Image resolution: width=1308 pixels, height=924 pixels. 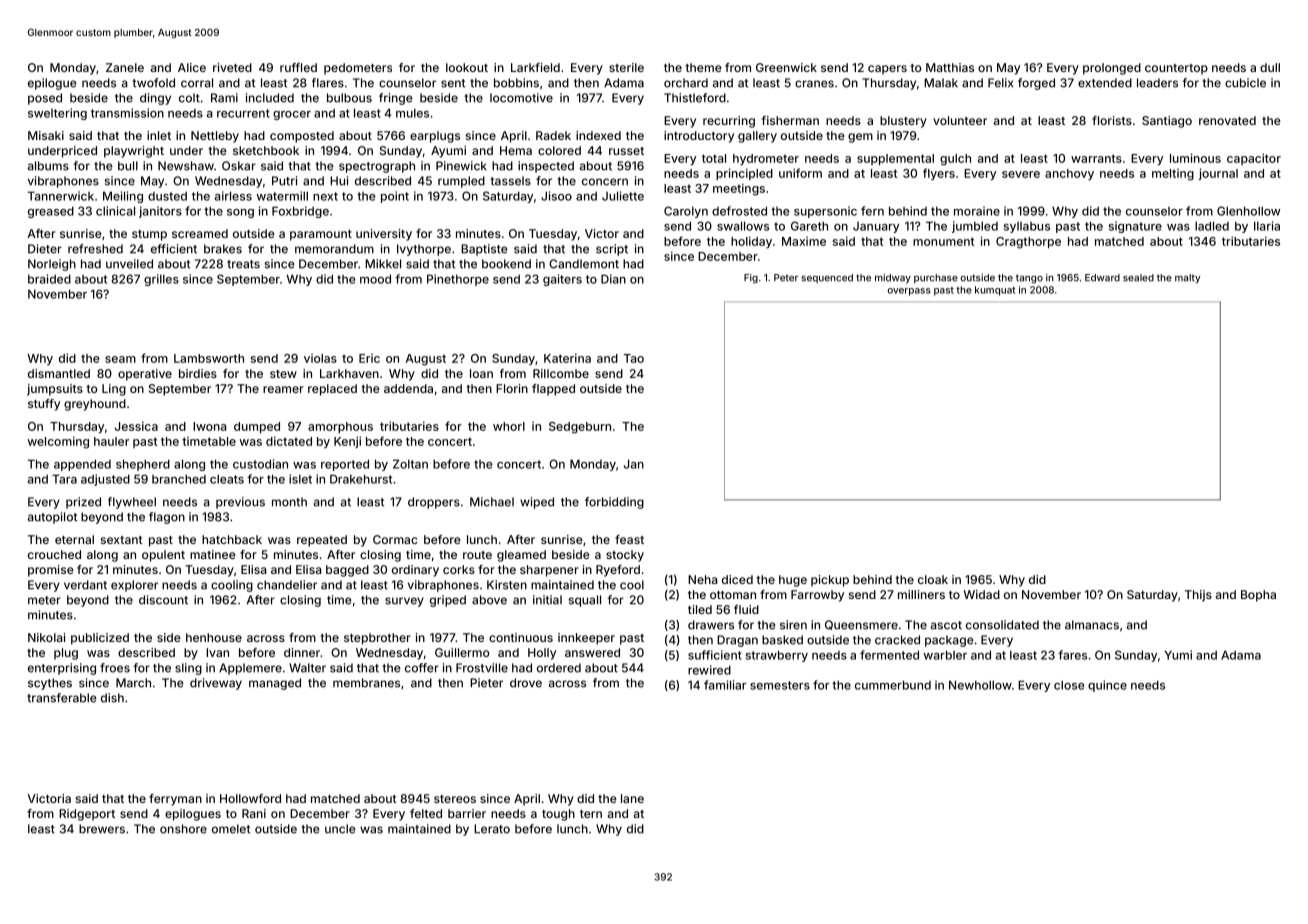 What do you see at coordinates (250, 798) in the page?
I see `Hollowford` at bounding box center [250, 798].
